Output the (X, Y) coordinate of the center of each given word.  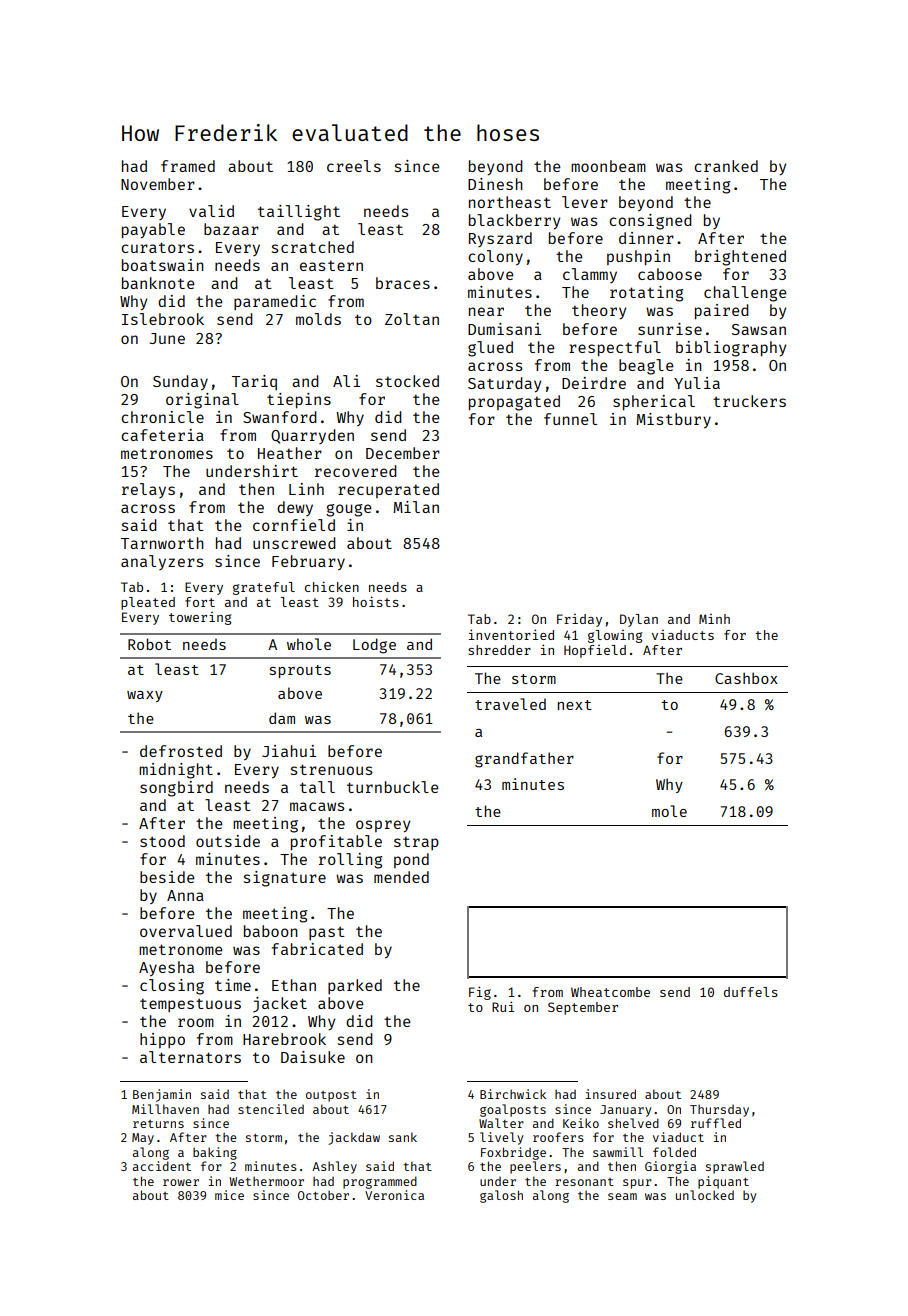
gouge (349, 510)
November (158, 184)
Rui (503, 1006)
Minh (714, 619)
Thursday (719, 1110)
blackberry (514, 221)
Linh (306, 489)
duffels (751, 992)
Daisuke (313, 1057)
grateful (264, 588)
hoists (376, 601)
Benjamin (162, 1095)
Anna (185, 895)
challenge (745, 294)
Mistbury (673, 421)
